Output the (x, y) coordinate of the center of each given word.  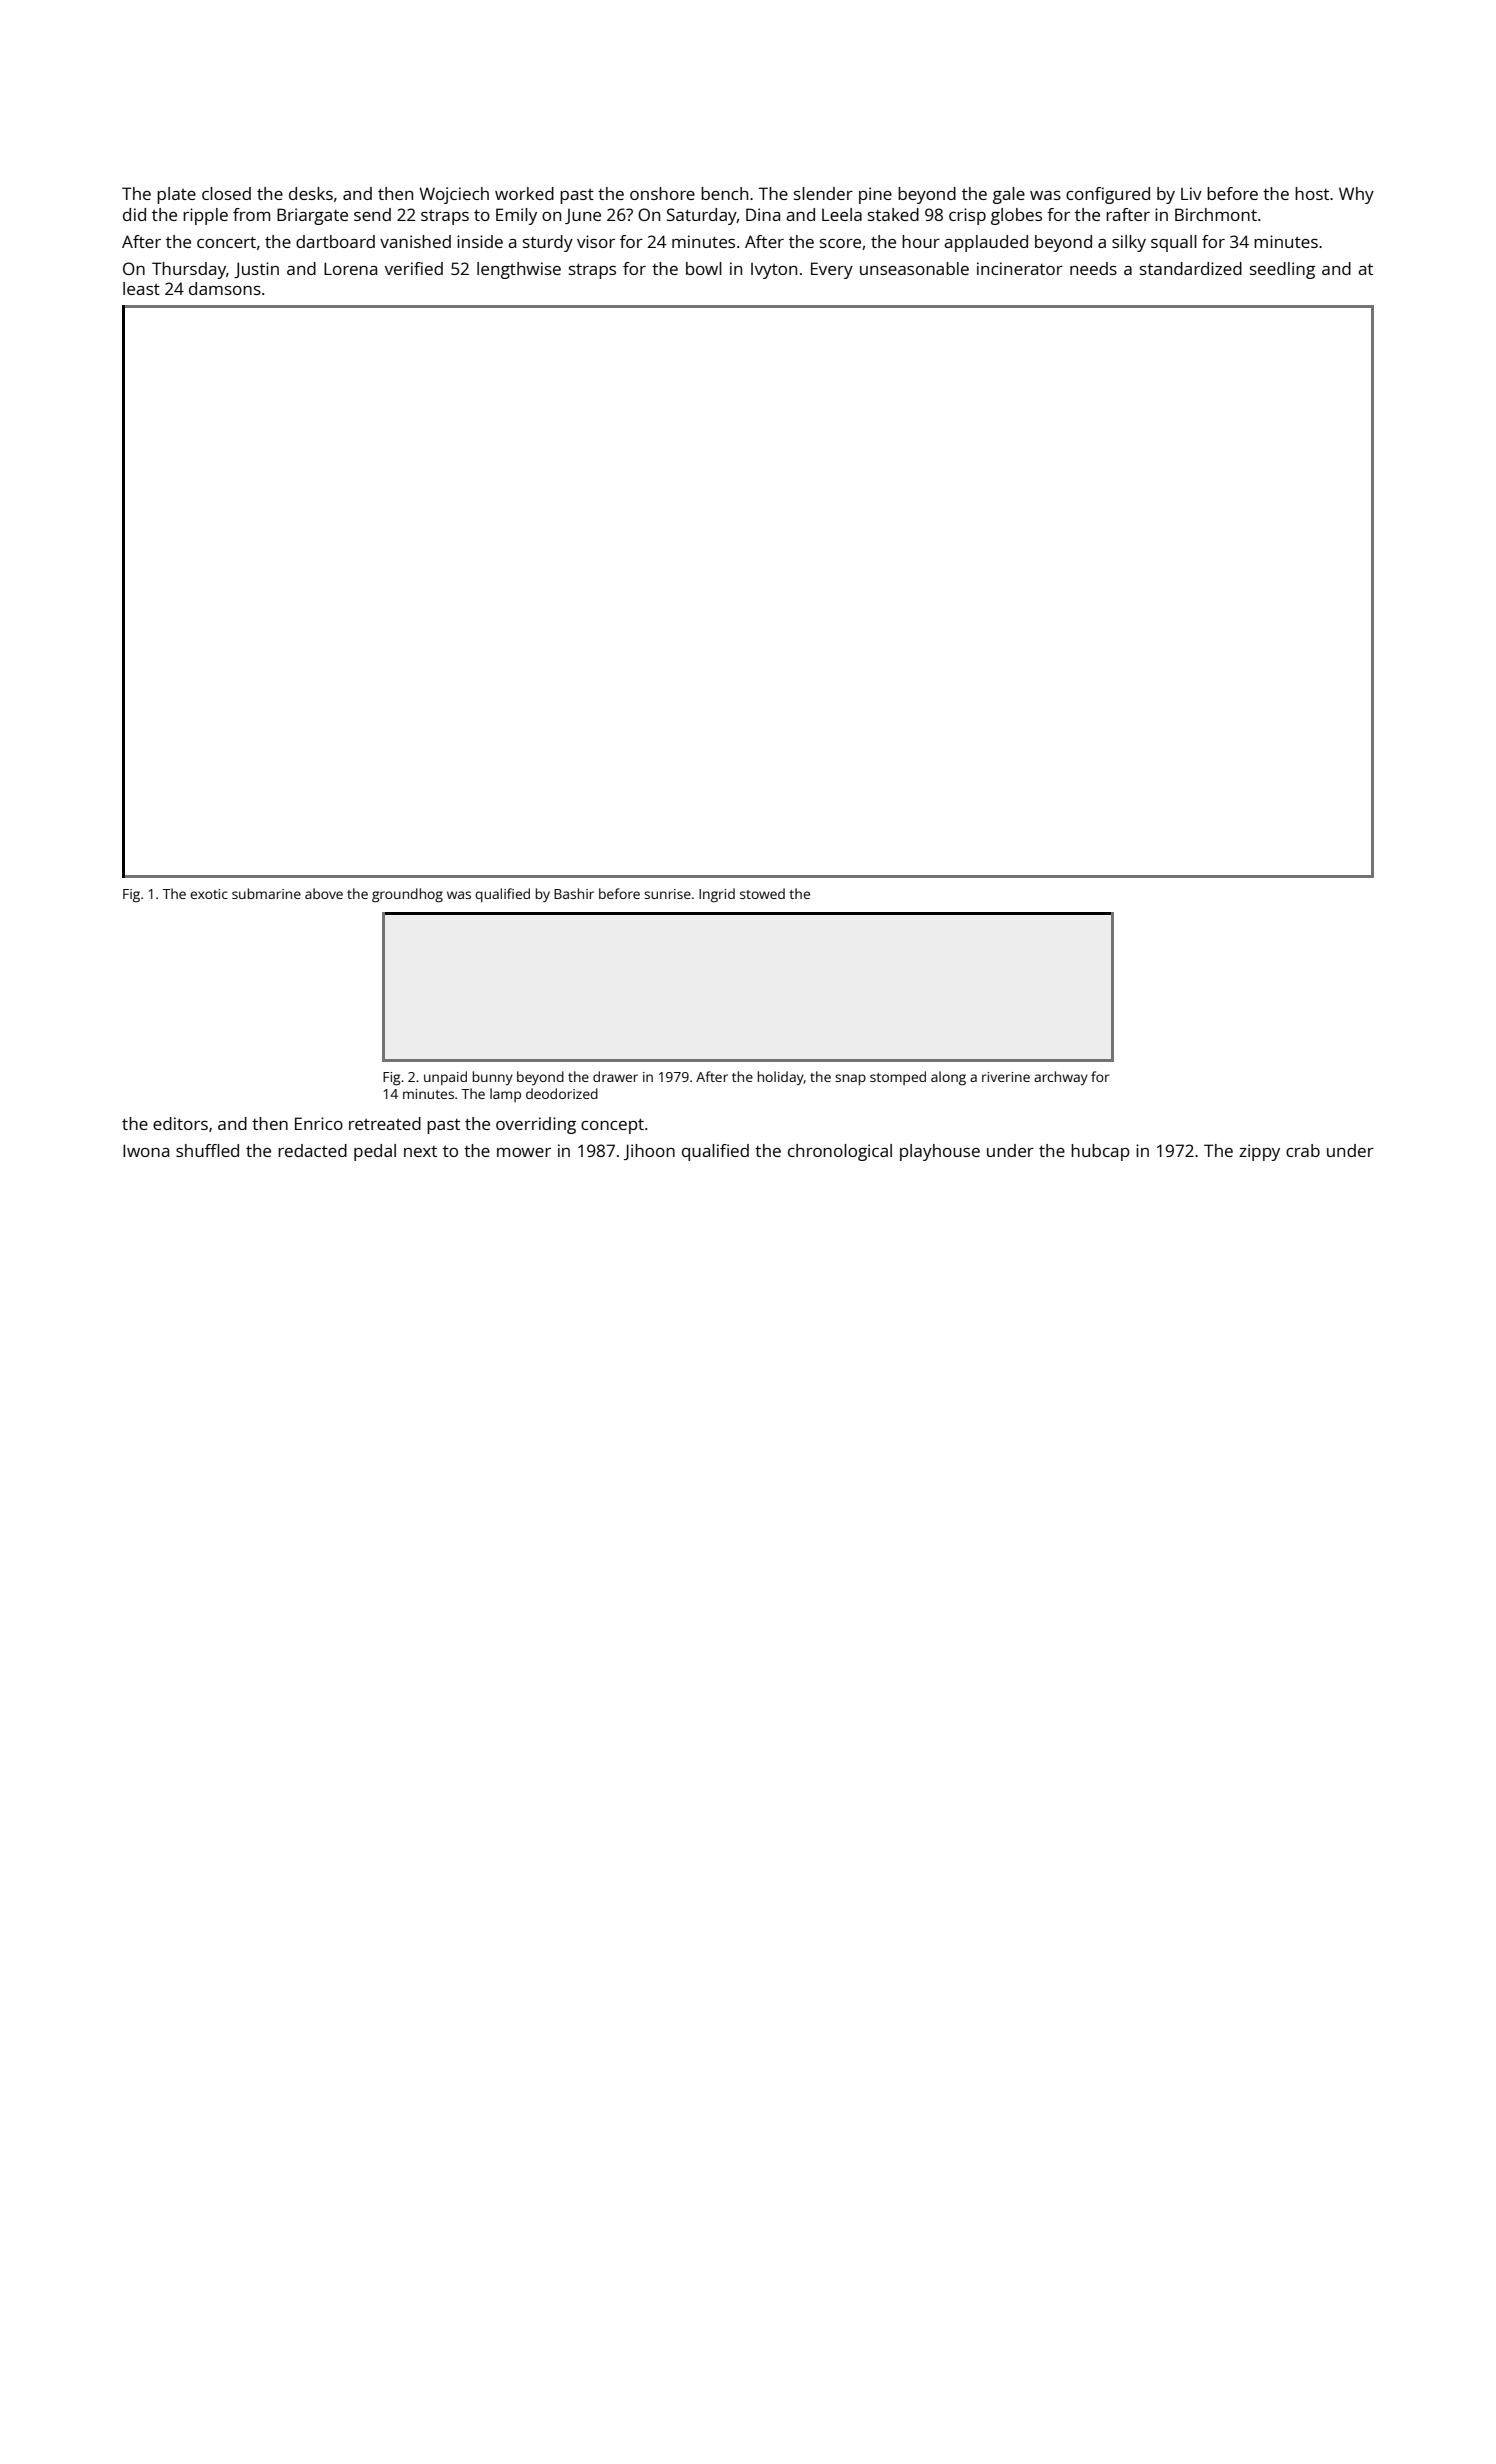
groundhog (407, 895)
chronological (840, 1152)
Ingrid (717, 895)
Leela (842, 214)
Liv (1191, 193)
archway (1061, 1078)
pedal (375, 1152)
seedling (1282, 270)
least (141, 288)
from (251, 214)
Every (832, 270)
